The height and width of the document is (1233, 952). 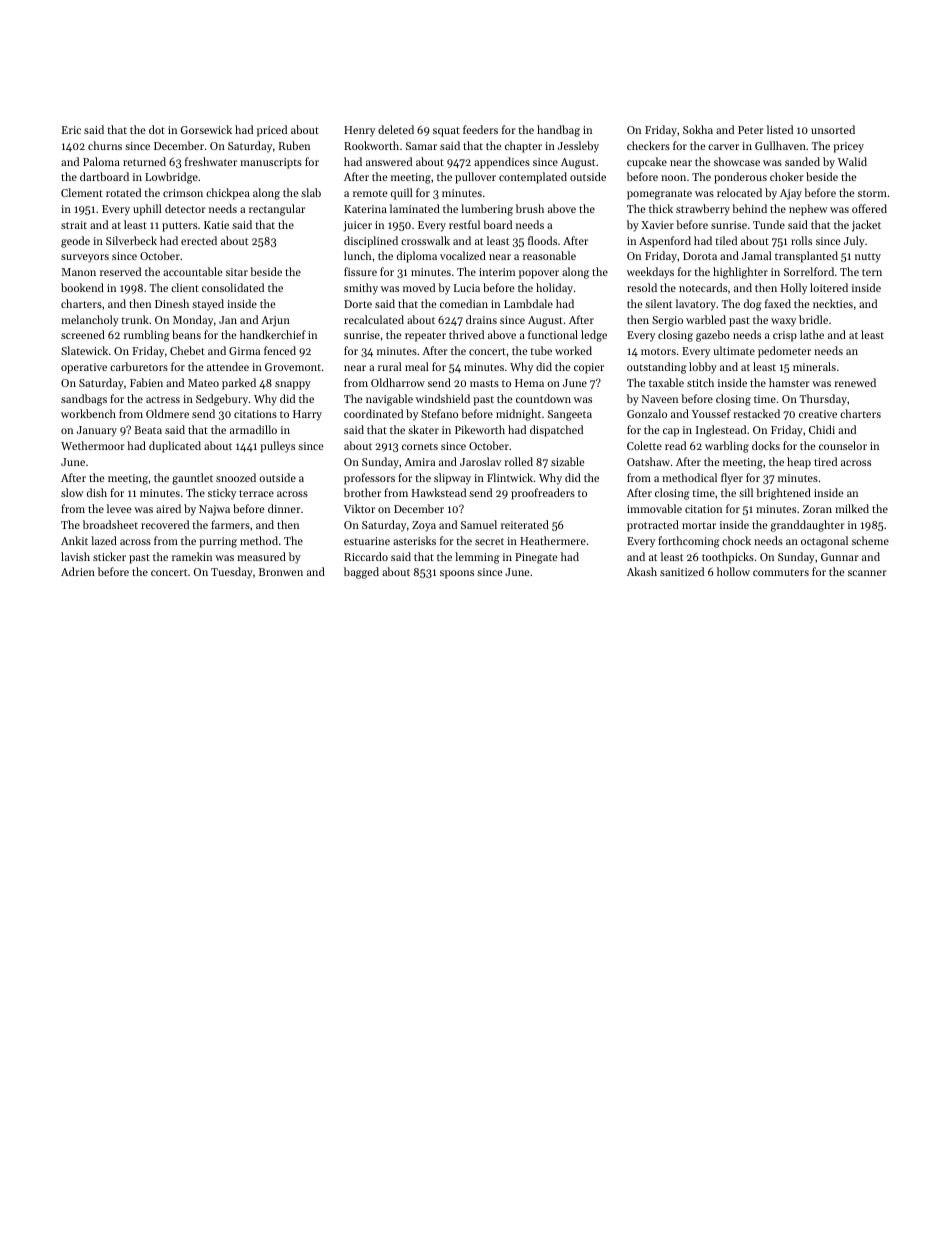 I want to click on holiday, so click(x=554, y=289).
